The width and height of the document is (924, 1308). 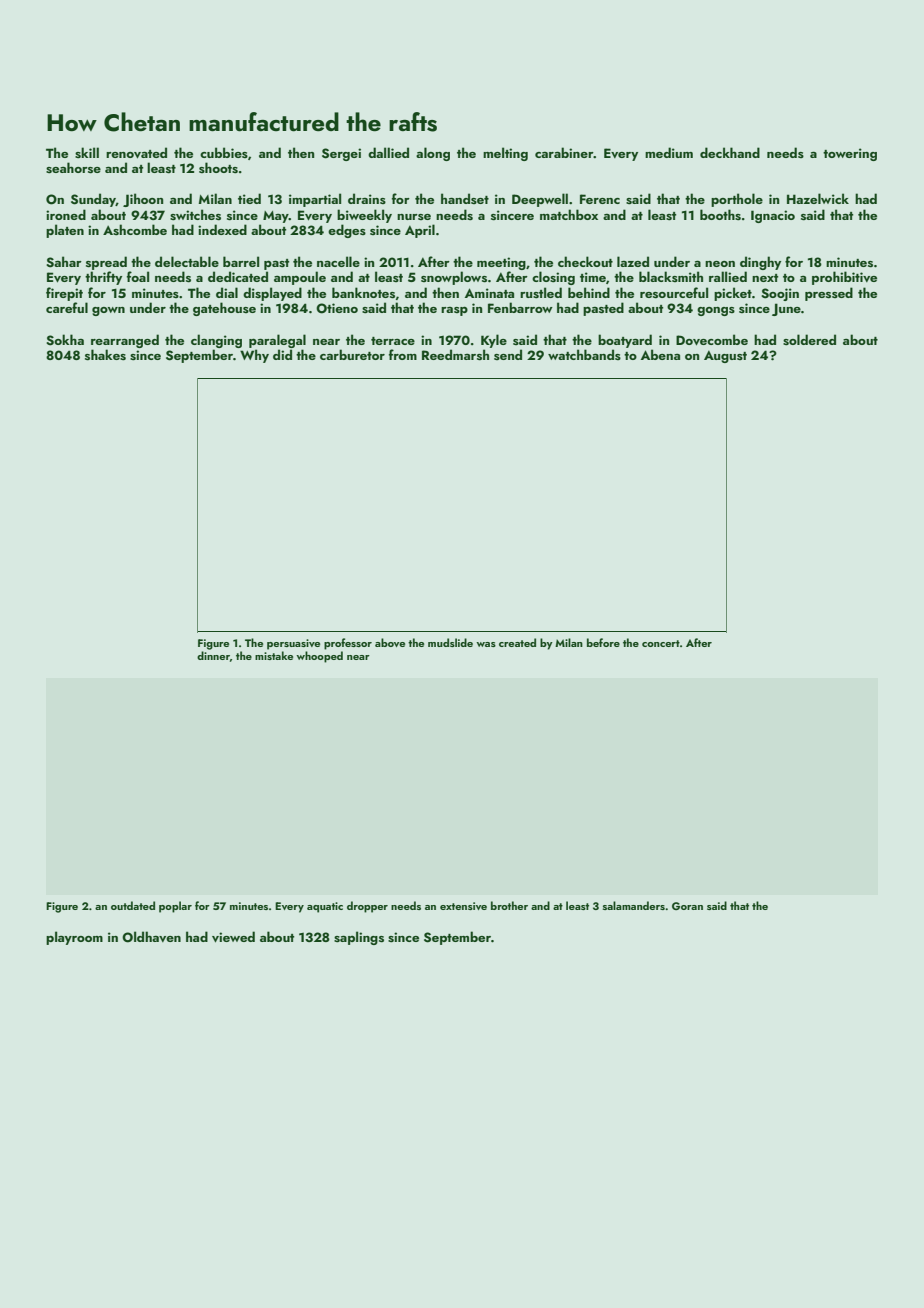 What do you see at coordinates (505, 154) in the document?
I see `melting` at bounding box center [505, 154].
